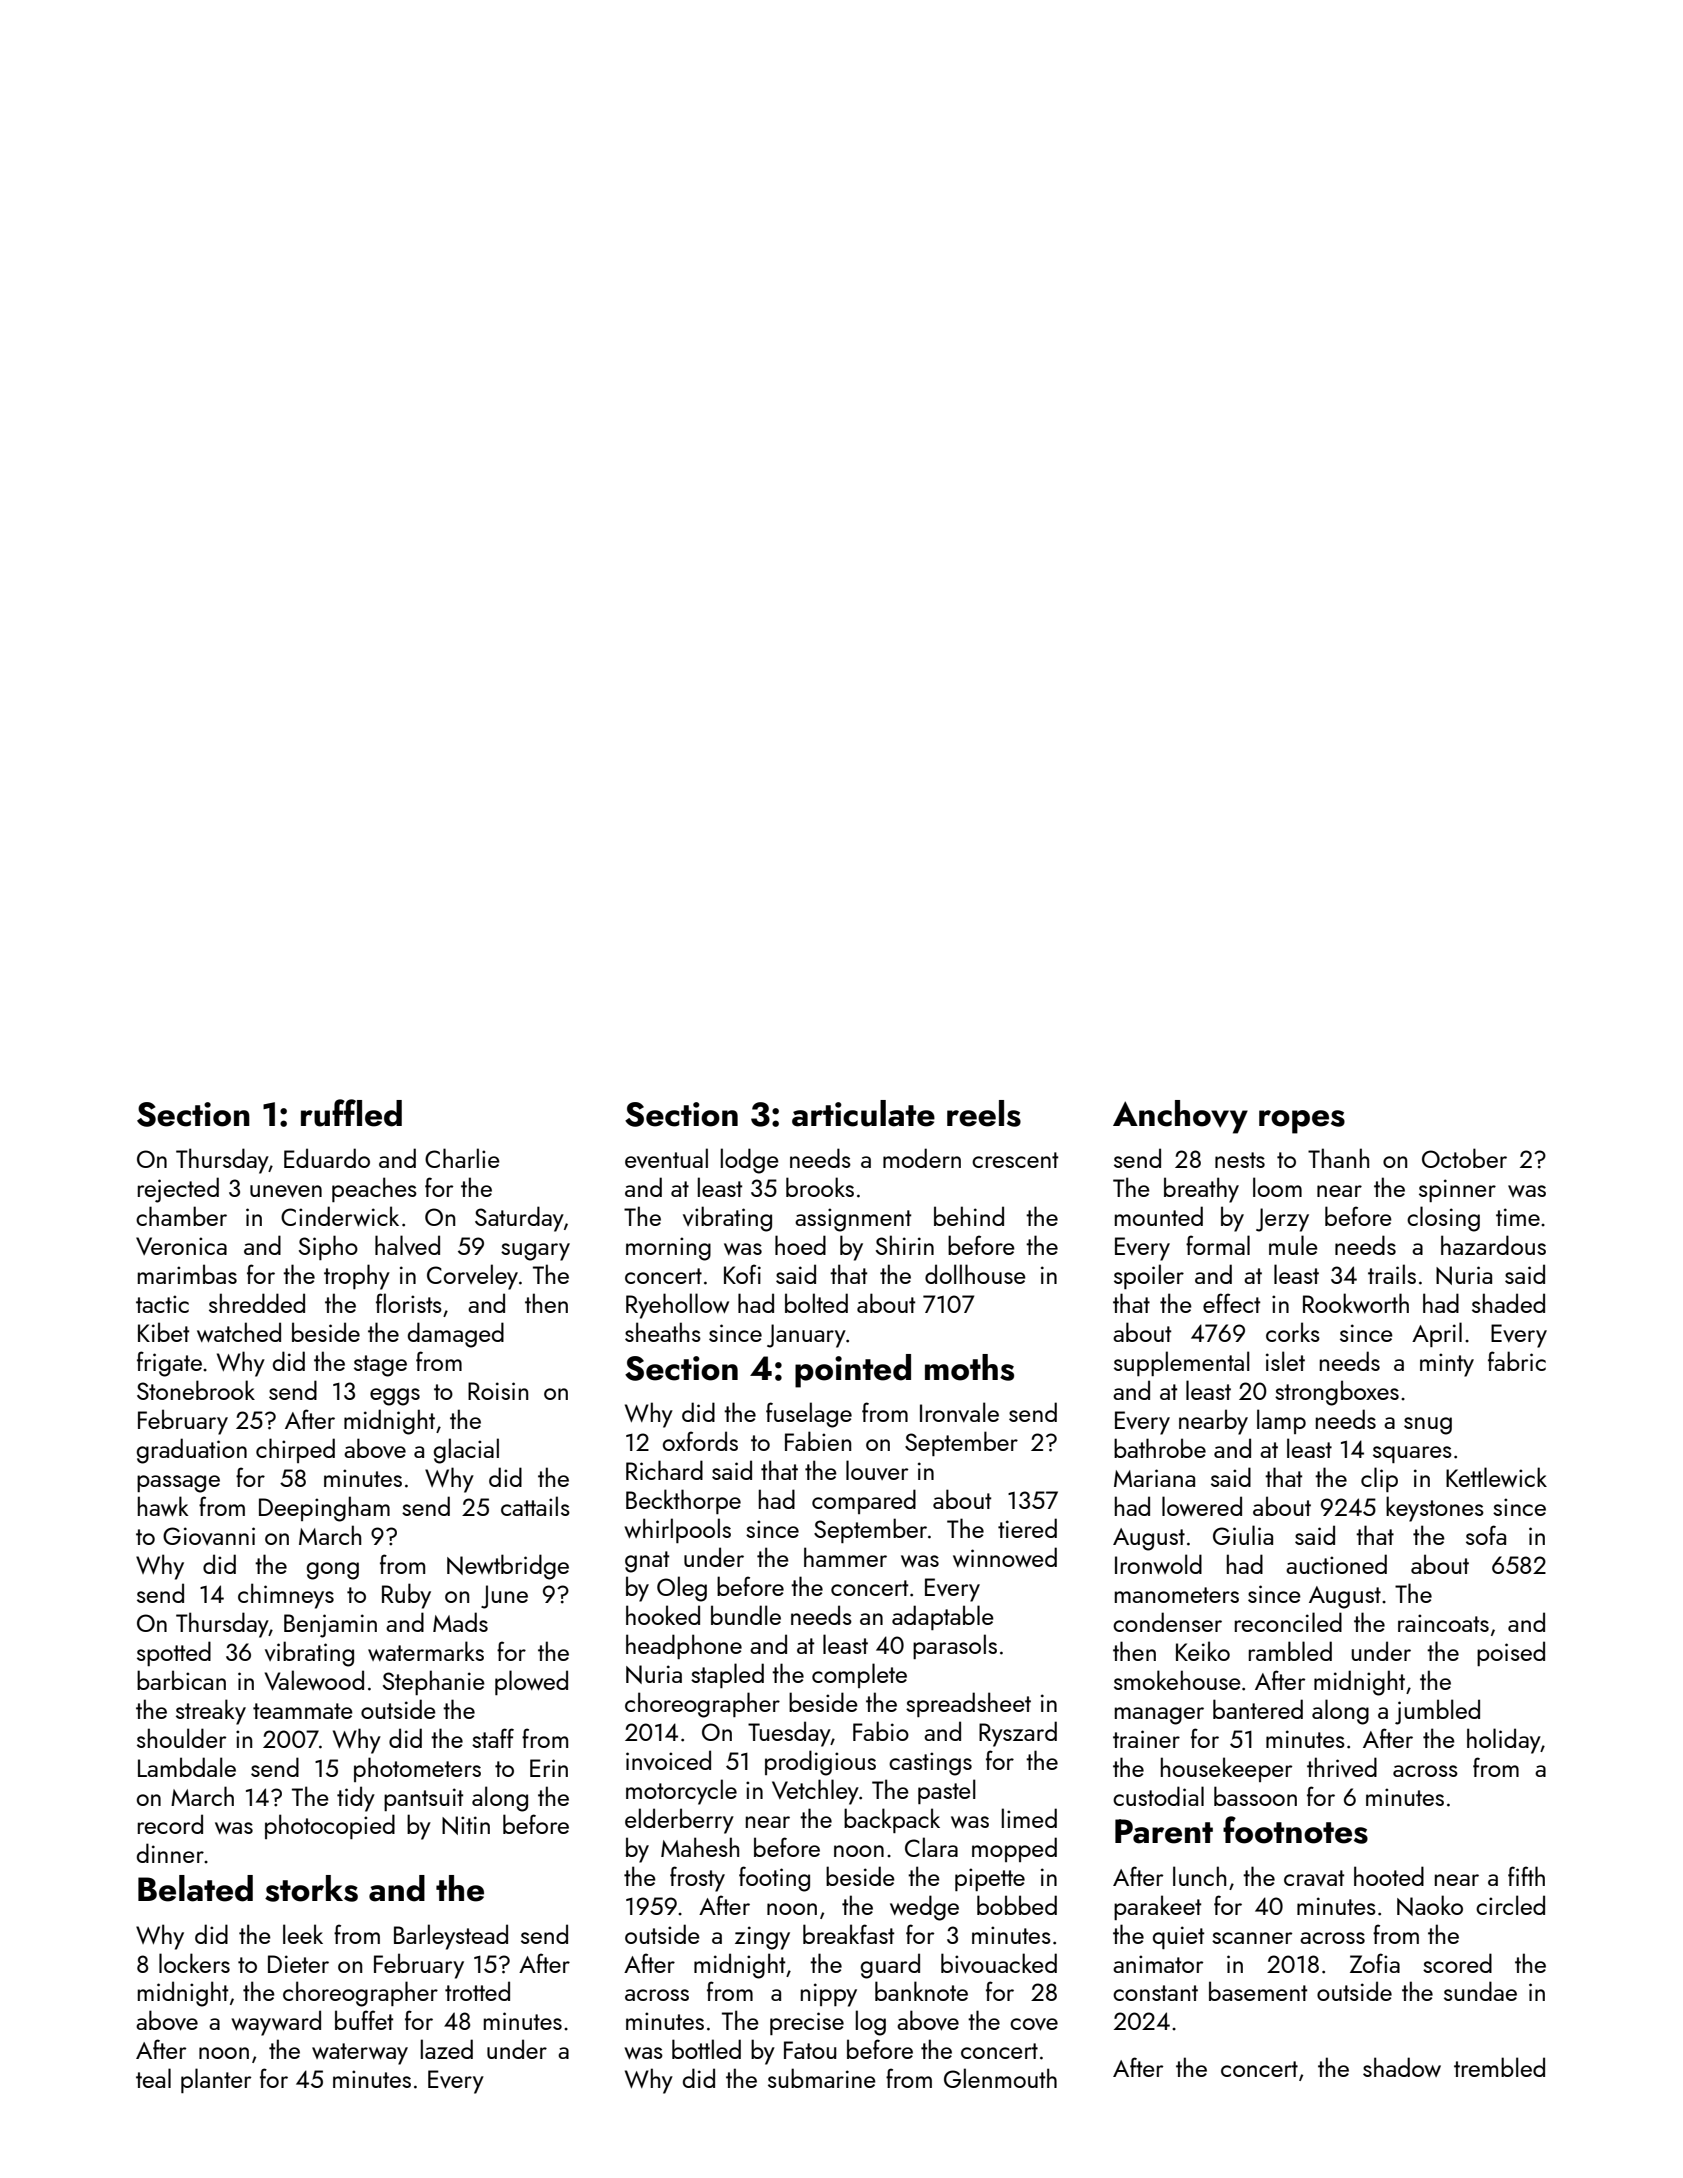 This document has height=2178, width=1683. I want to click on adaptable, so click(943, 1617).
